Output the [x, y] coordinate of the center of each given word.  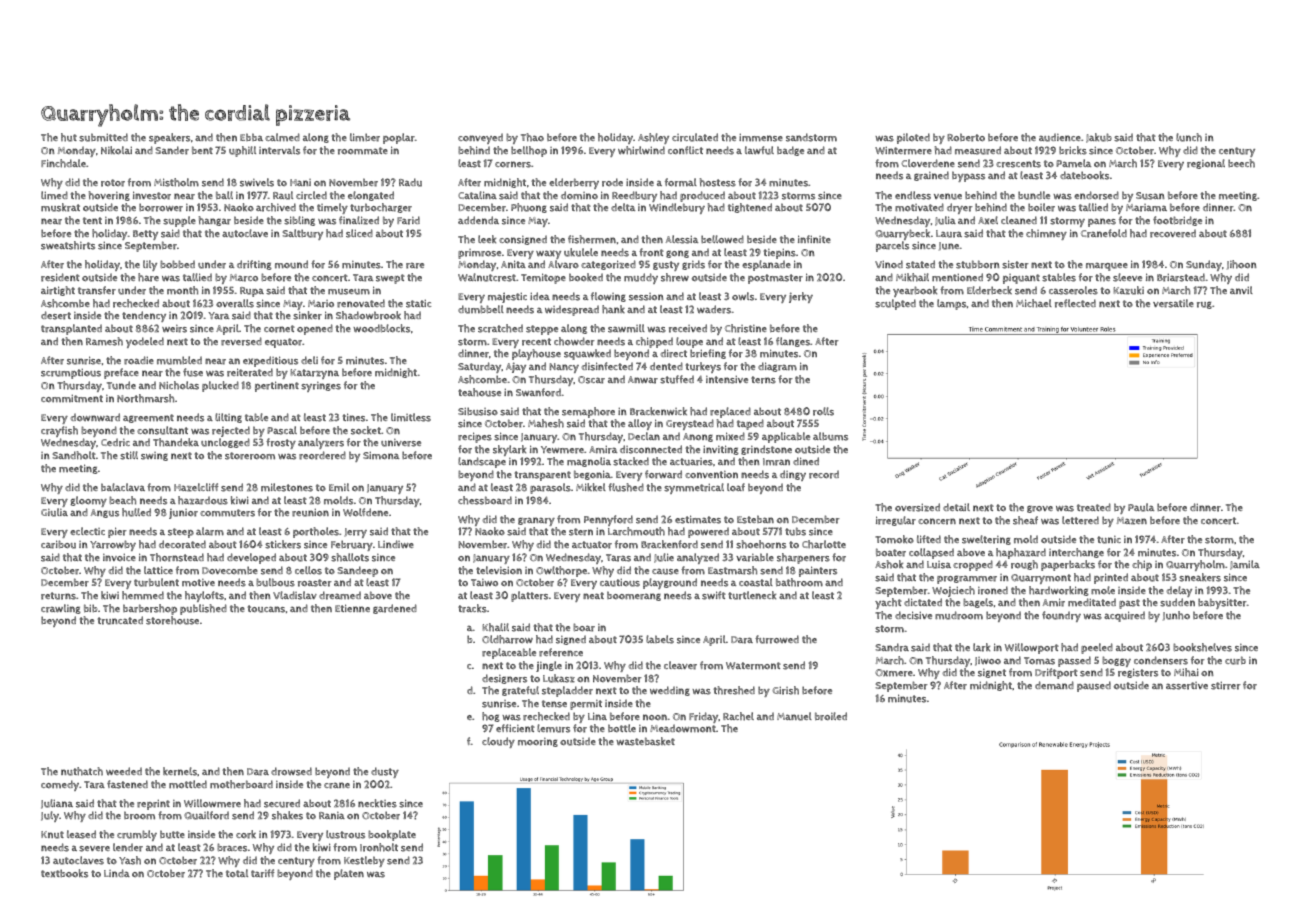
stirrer [1226, 685]
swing [154, 456]
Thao [532, 137]
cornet [279, 329]
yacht [888, 603]
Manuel [794, 716]
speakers [169, 138]
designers [504, 679]
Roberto [966, 137]
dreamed [340, 595]
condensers [1161, 660]
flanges [793, 342]
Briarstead [1181, 277]
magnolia [589, 462]
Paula [1141, 507]
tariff [263, 873]
